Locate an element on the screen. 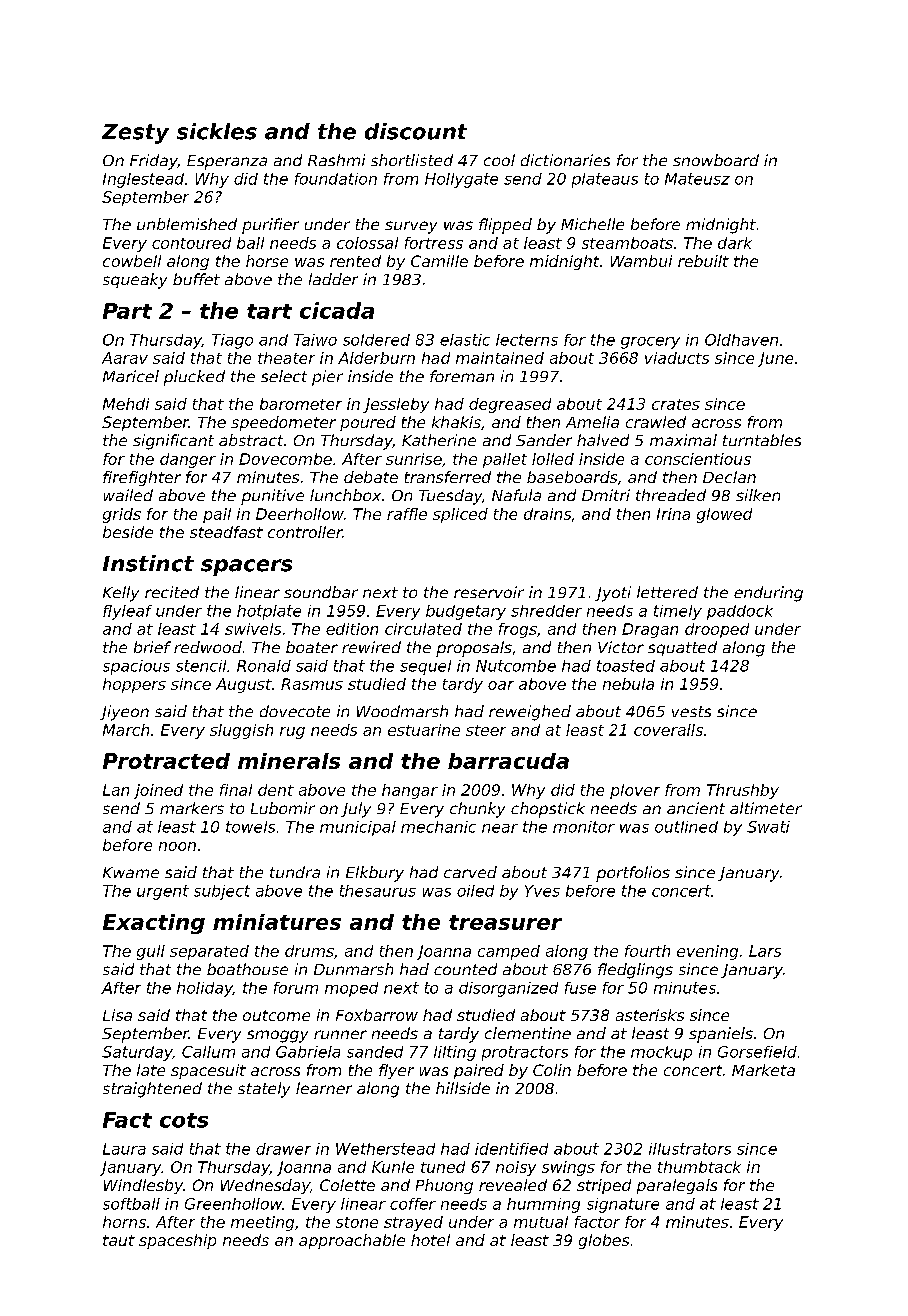 The width and height of the screenshot is (908, 1316). Windlesby is located at coordinates (143, 1186).
